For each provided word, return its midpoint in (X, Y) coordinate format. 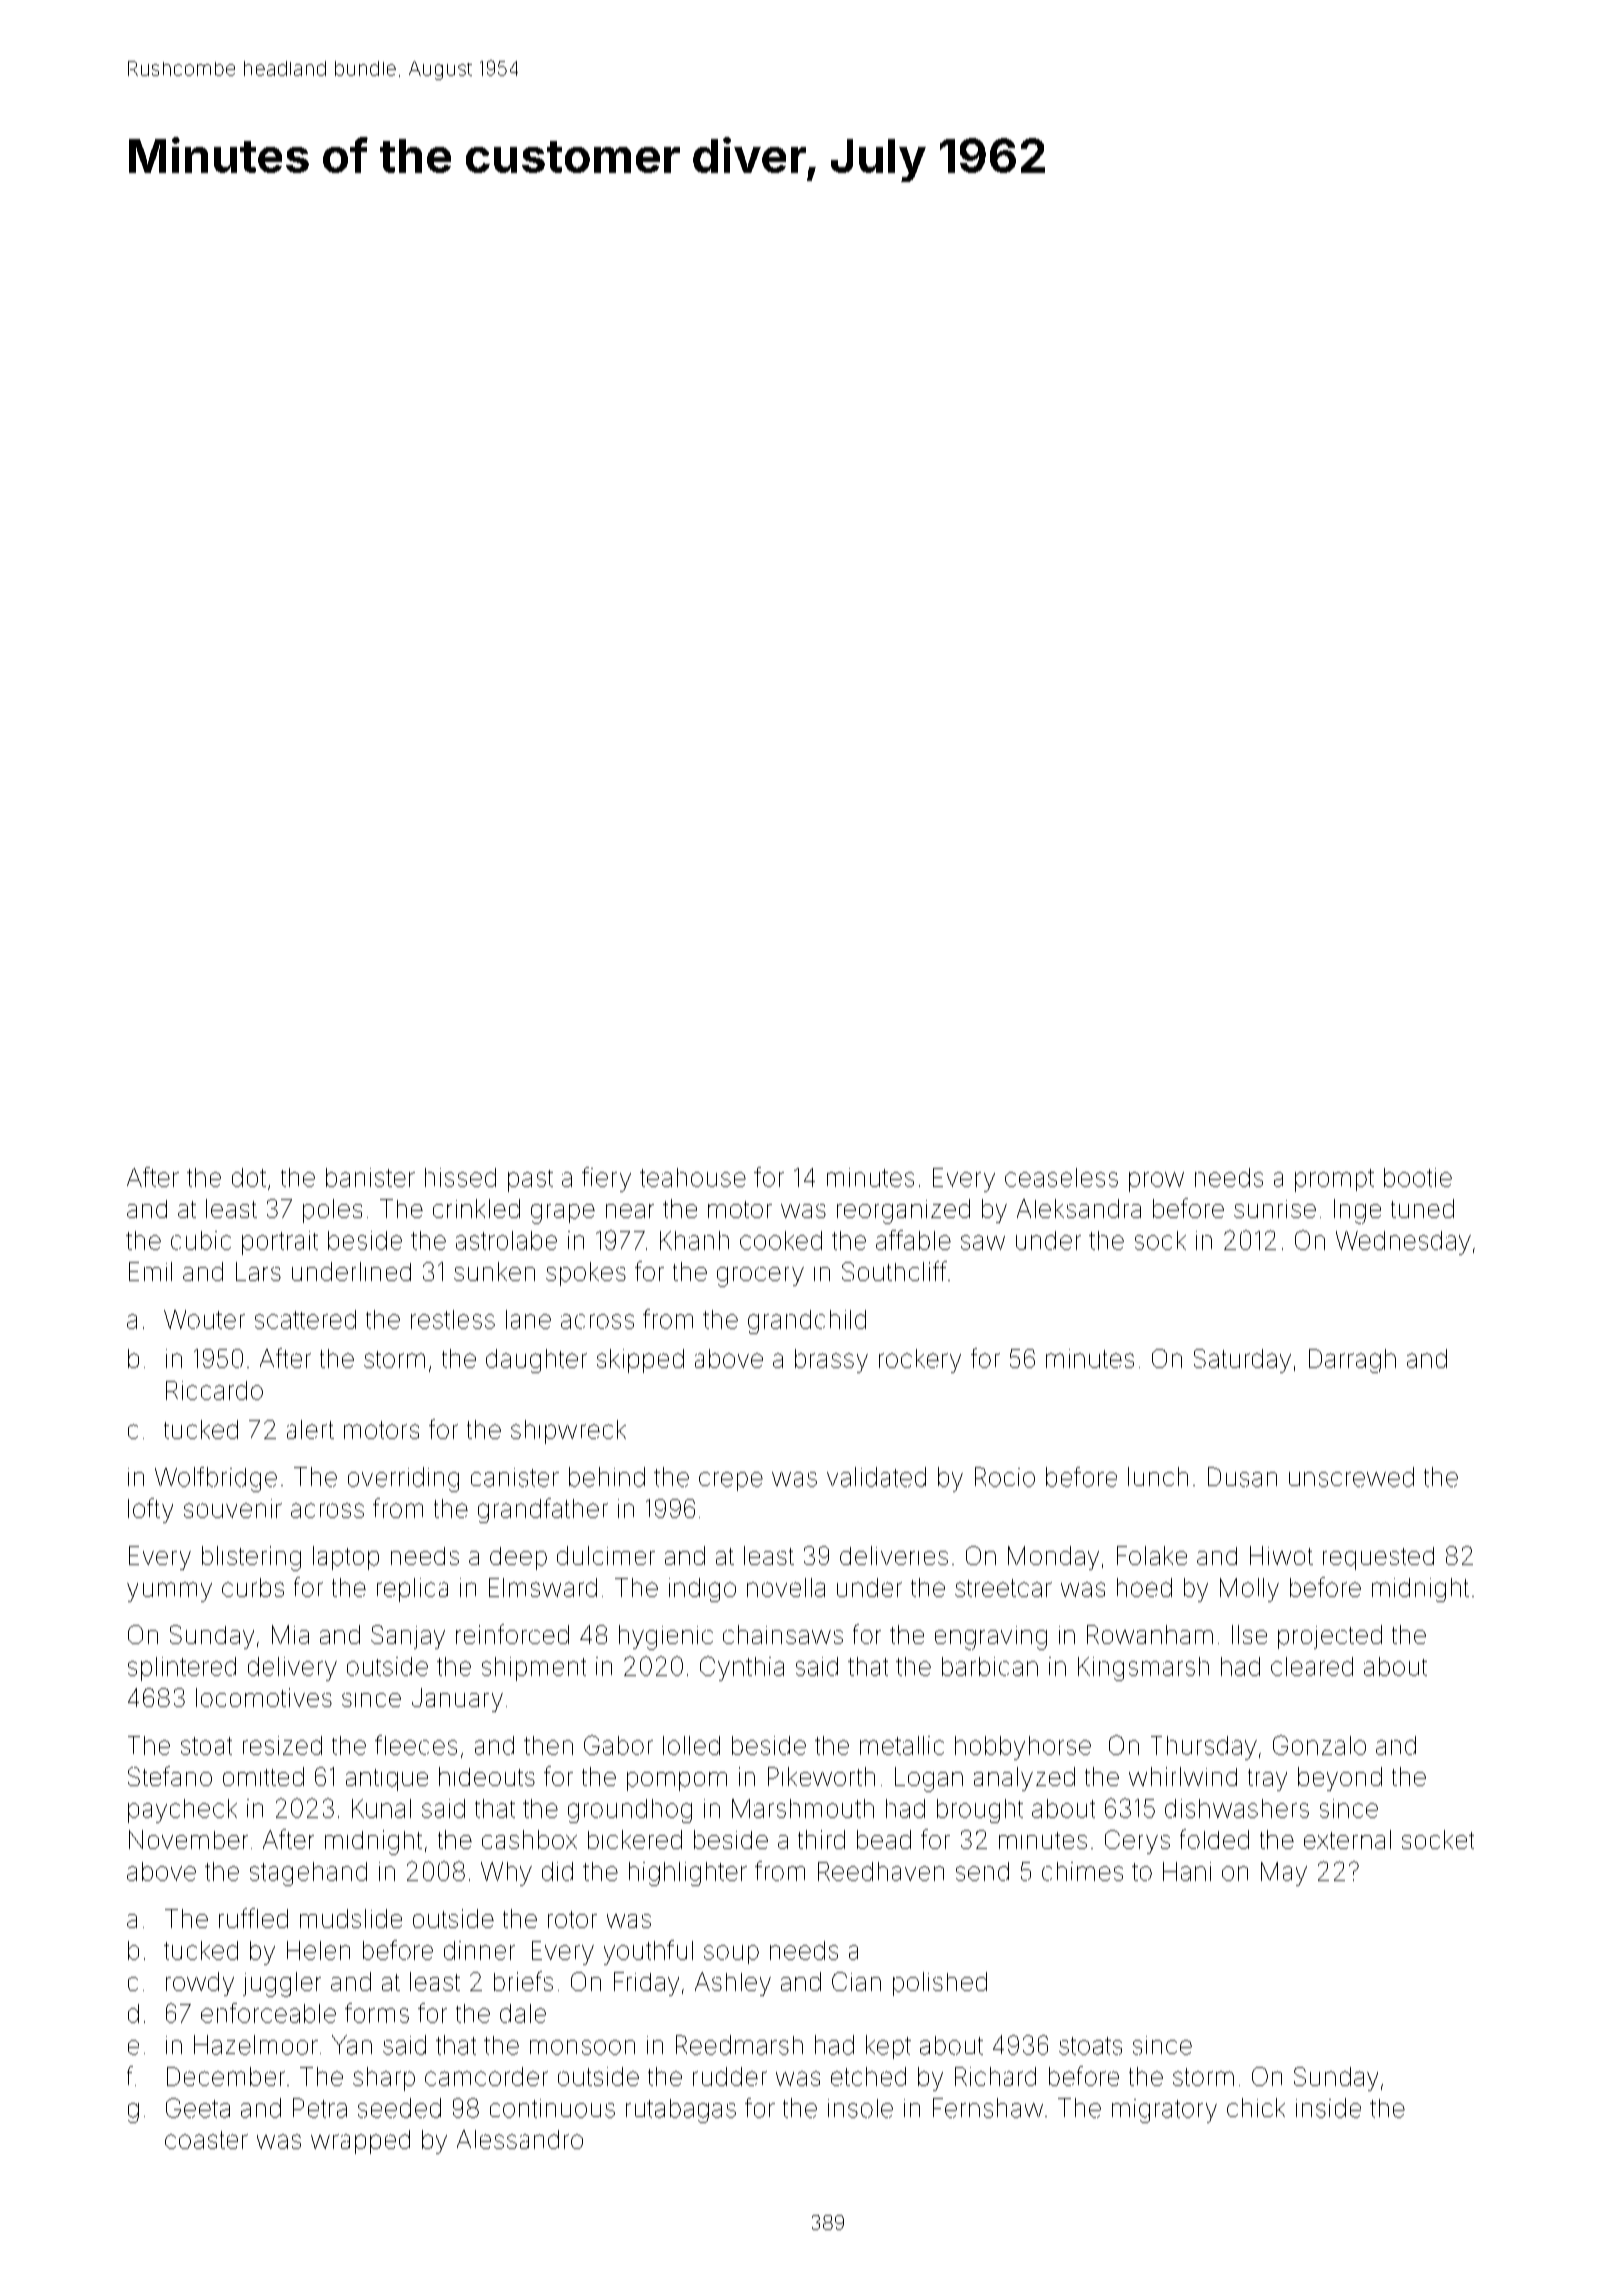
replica (412, 1590)
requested (1378, 1558)
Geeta (198, 2108)
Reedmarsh (739, 2045)
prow (1156, 1182)
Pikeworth (821, 1776)
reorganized (903, 1211)
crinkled (476, 1208)
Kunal (381, 1808)
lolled (691, 1745)
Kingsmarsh (1143, 1669)
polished (940, 1984)
